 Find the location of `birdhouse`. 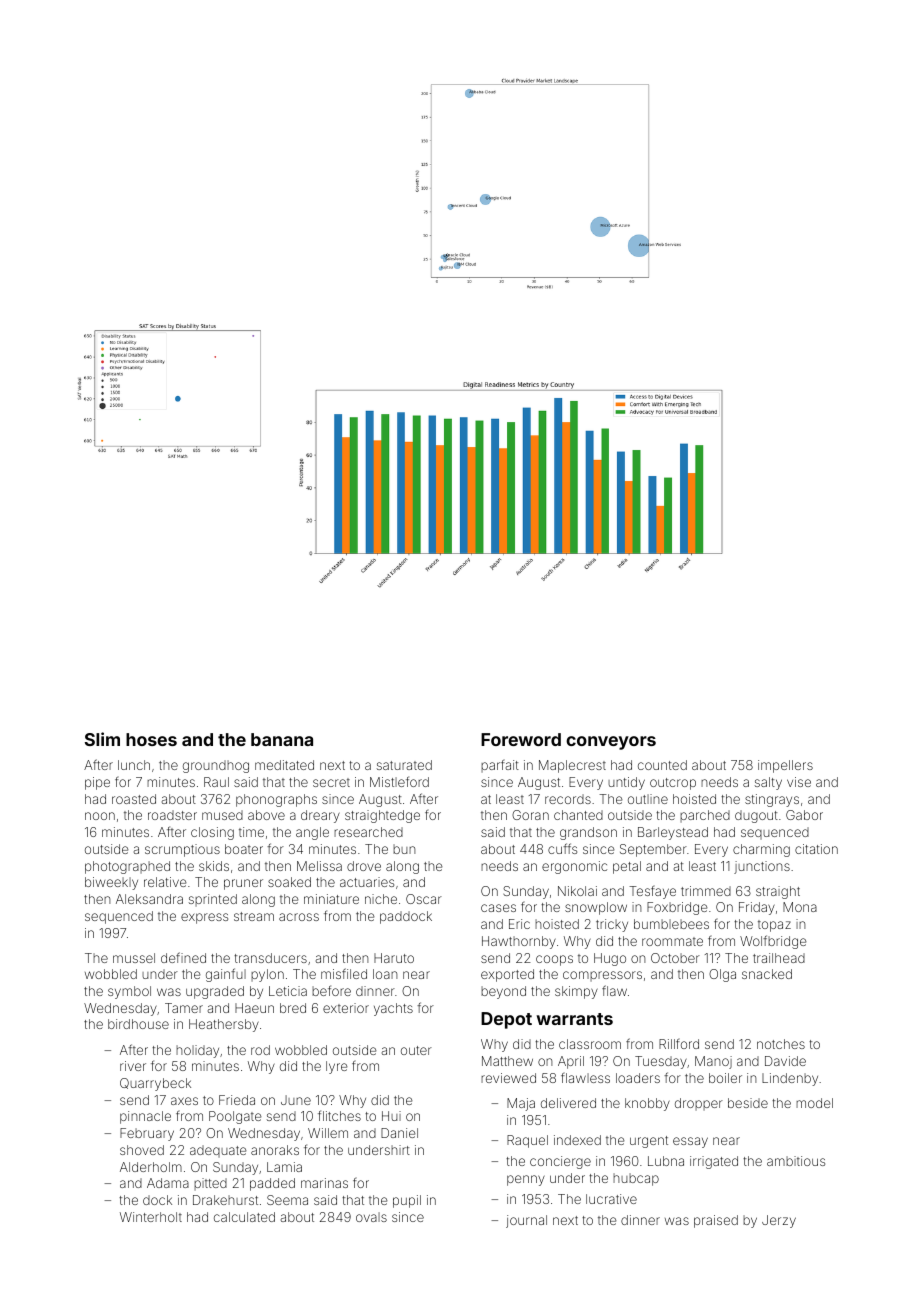

birdhouse is located at coordinates (138, 1024).
